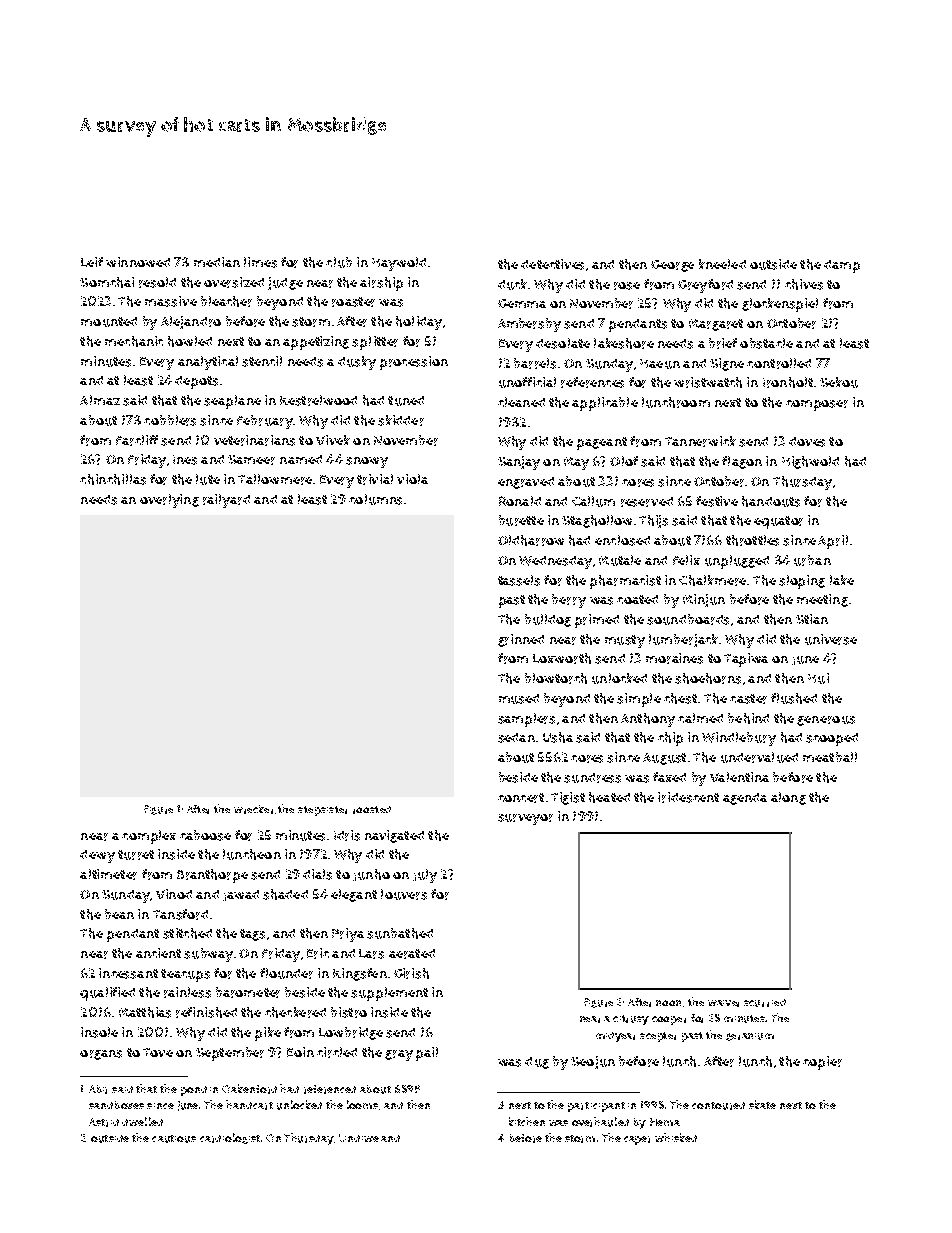 Image resolution: width=952 pixels, height=1233 pixels. I want to click on insole, so click(99, 1032).
